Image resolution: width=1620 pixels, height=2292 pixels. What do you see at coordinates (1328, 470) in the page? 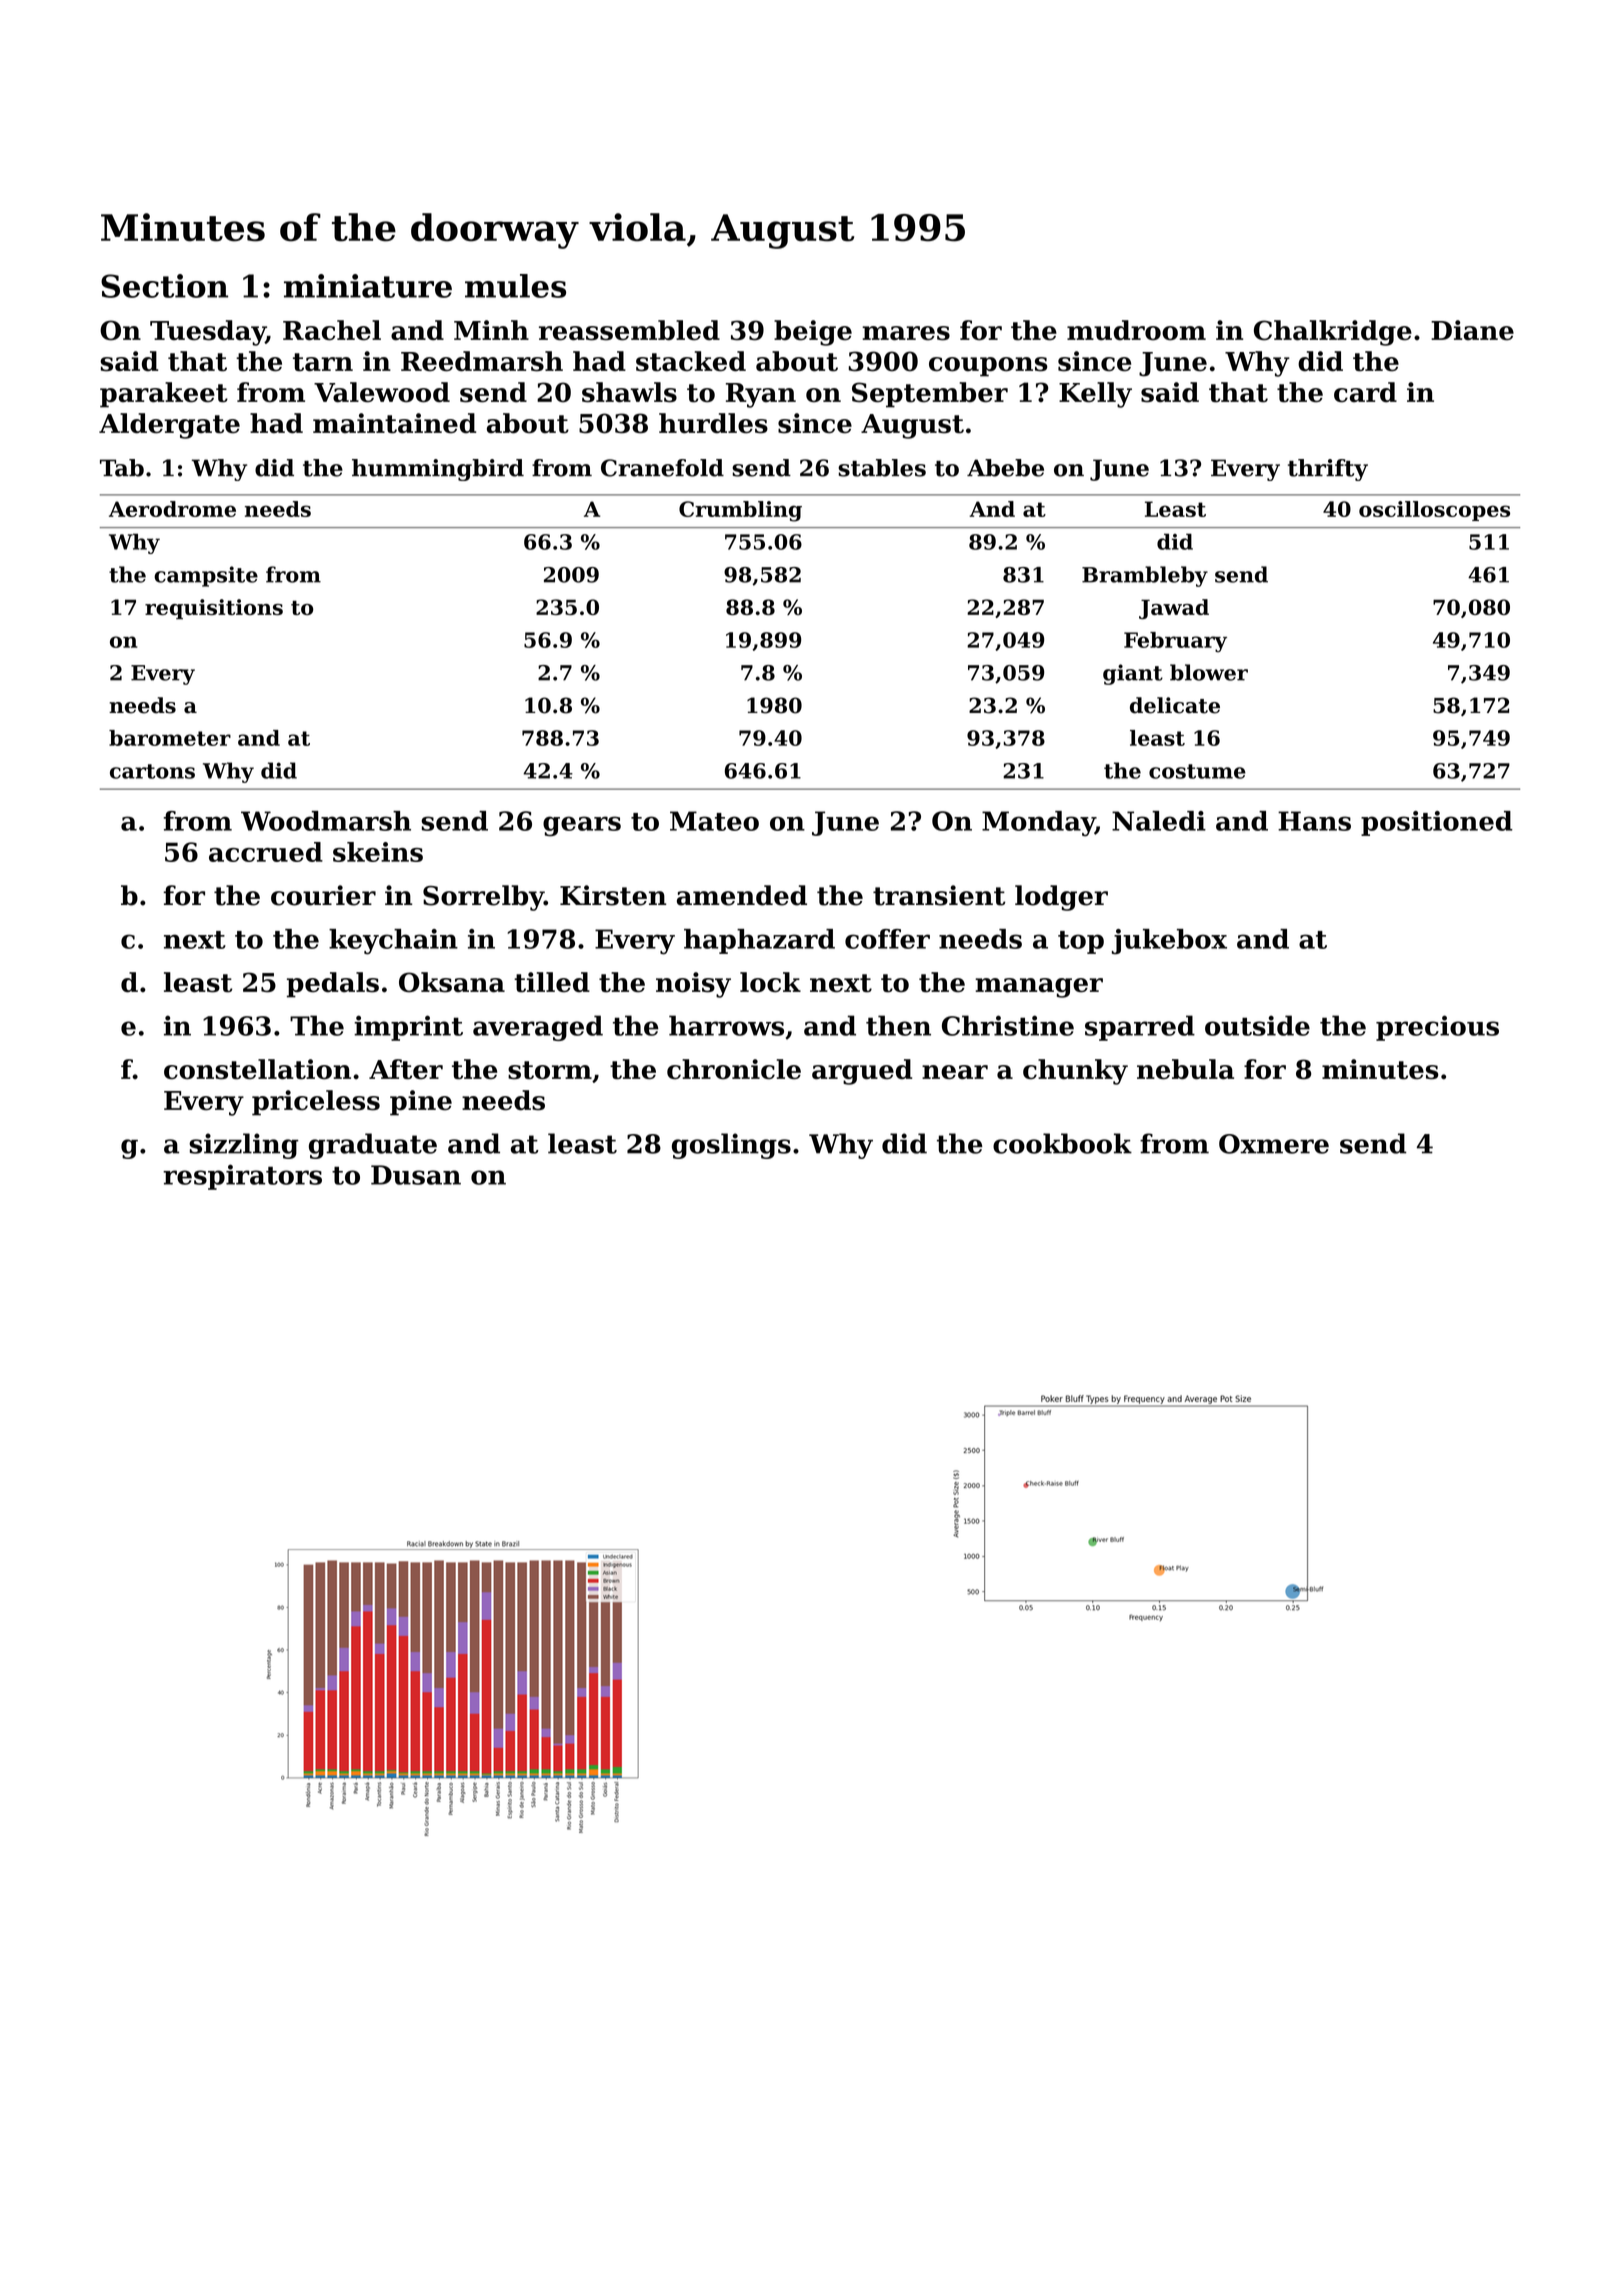
I see `thrifty` at bounding box center [1328, 470].
